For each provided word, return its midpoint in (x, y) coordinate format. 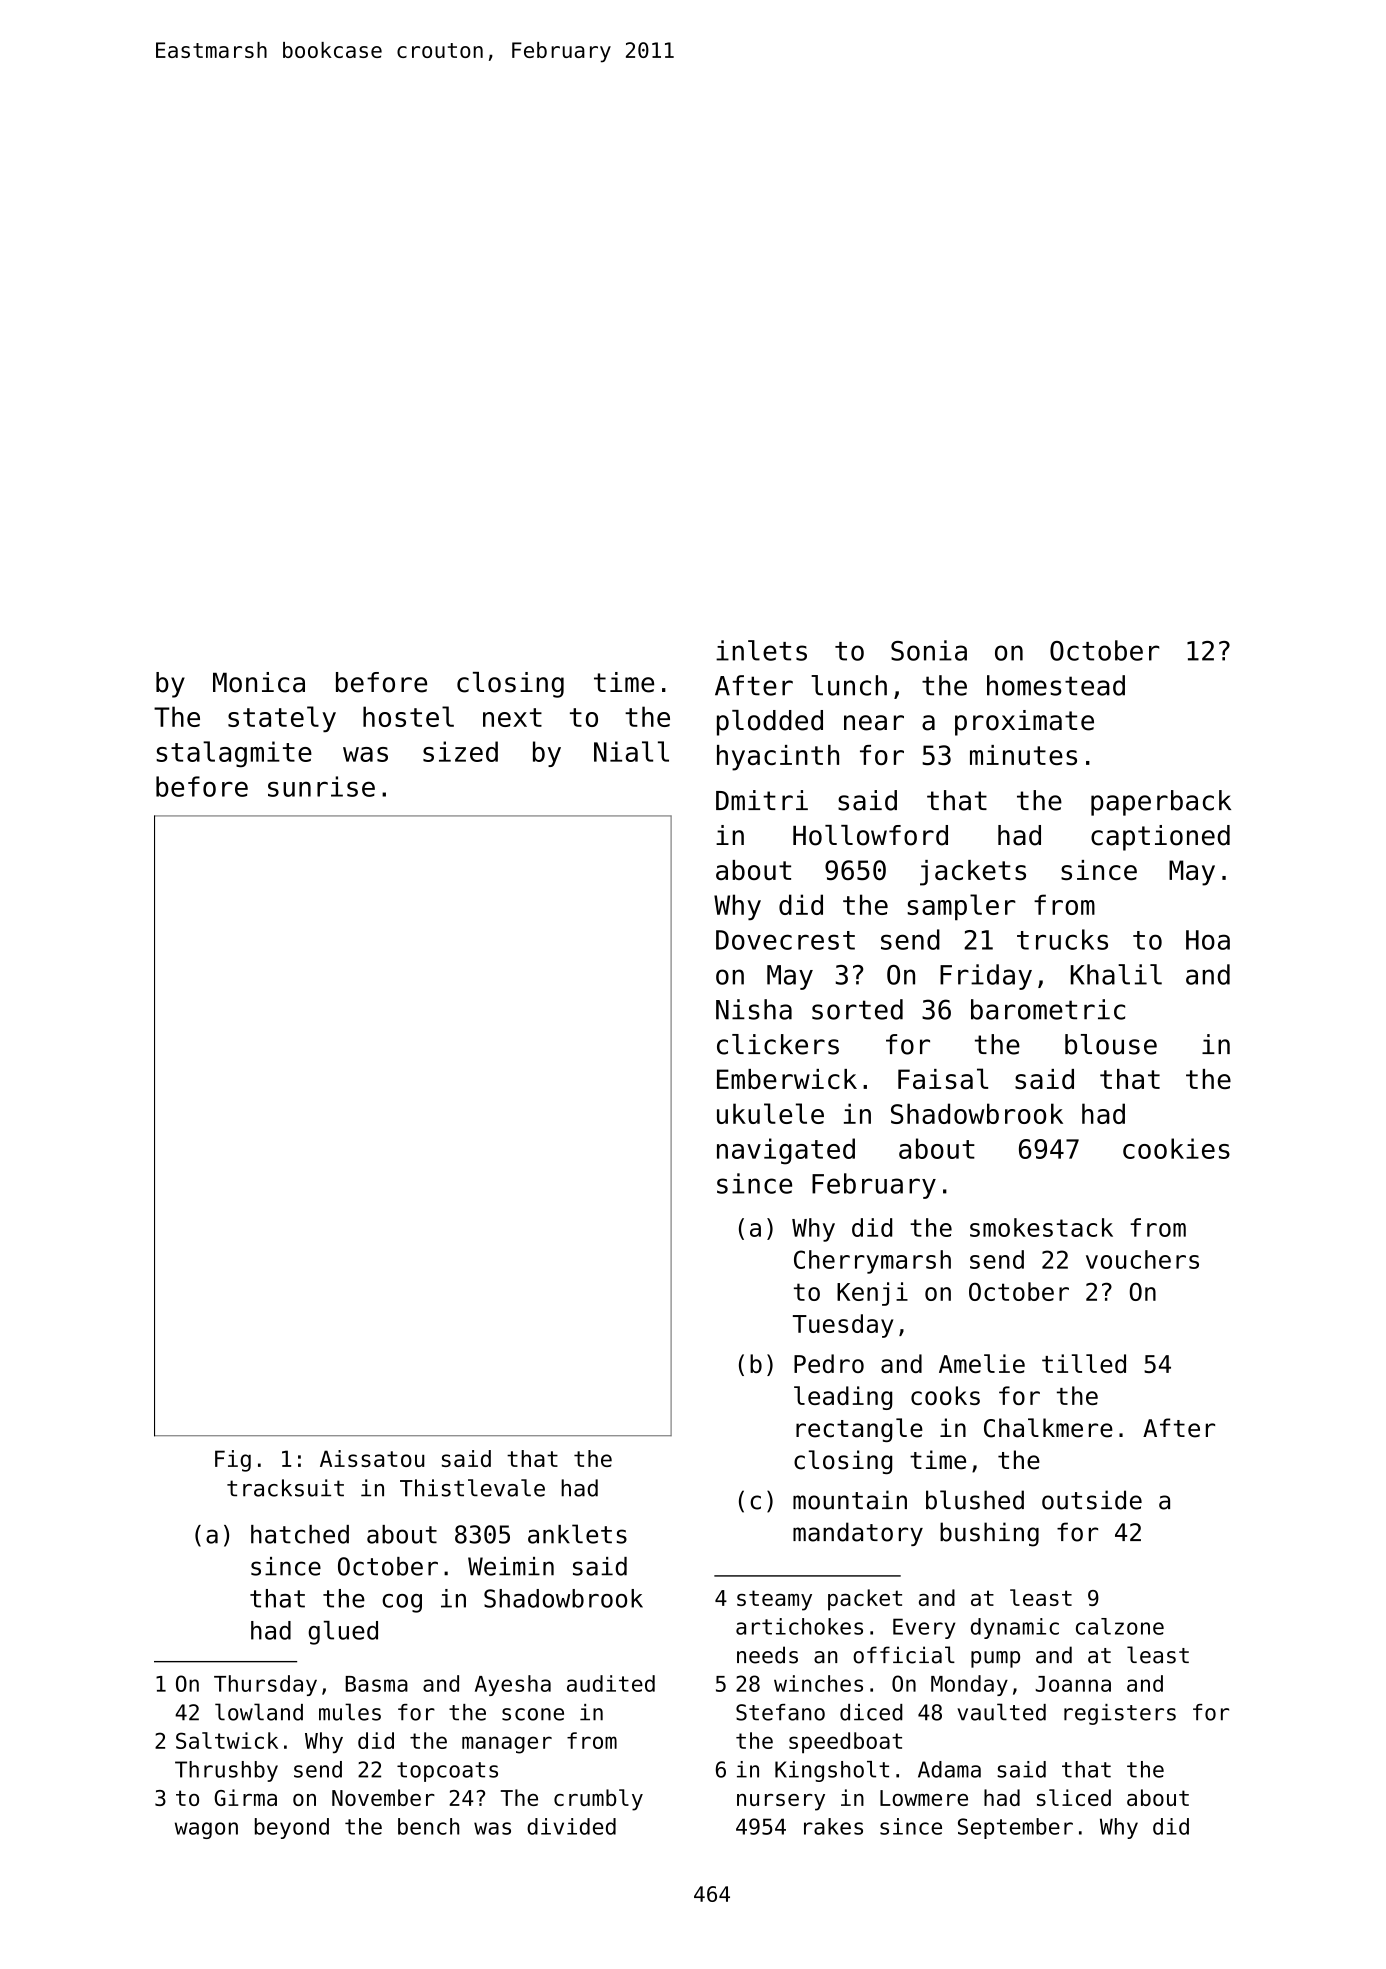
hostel (408, 716)
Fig (233, 1461)
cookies (1176, 1148)
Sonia (929, 650)
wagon (206, 1830)
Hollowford (870, 835)
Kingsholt (832, 1771)
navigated (786, 1151)
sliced (1074, 1797)
